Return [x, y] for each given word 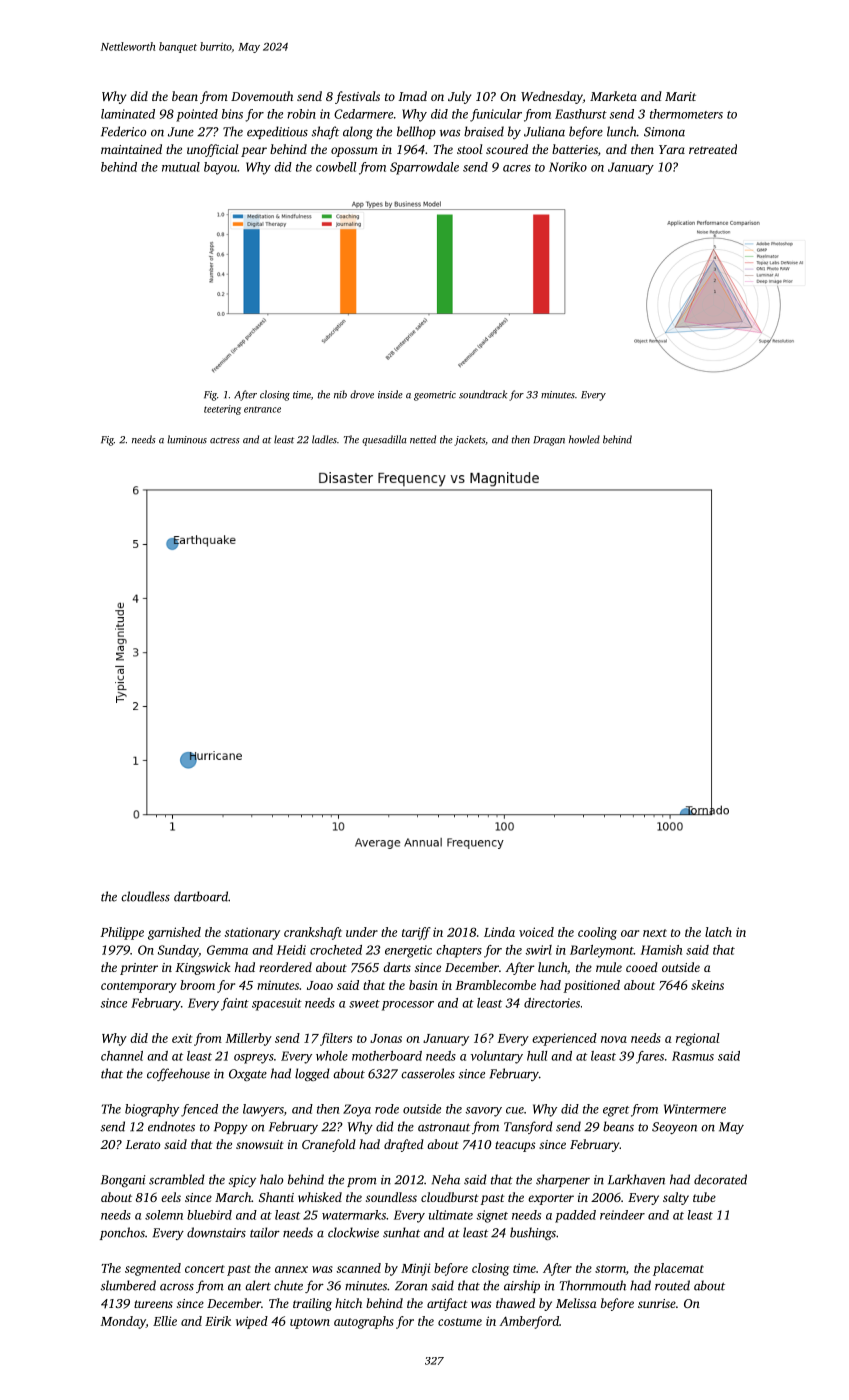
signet [492, 1216]
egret [616, 1111]
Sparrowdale [424, 168]
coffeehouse [178, 1074]
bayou [220, 168]
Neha [446, 1179]
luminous [187, 439]
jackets [469, 440]
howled [584, 439]
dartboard [201, 896]
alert [258, 1285]
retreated [713, 149]
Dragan [549, 441]
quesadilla [384, 440]
